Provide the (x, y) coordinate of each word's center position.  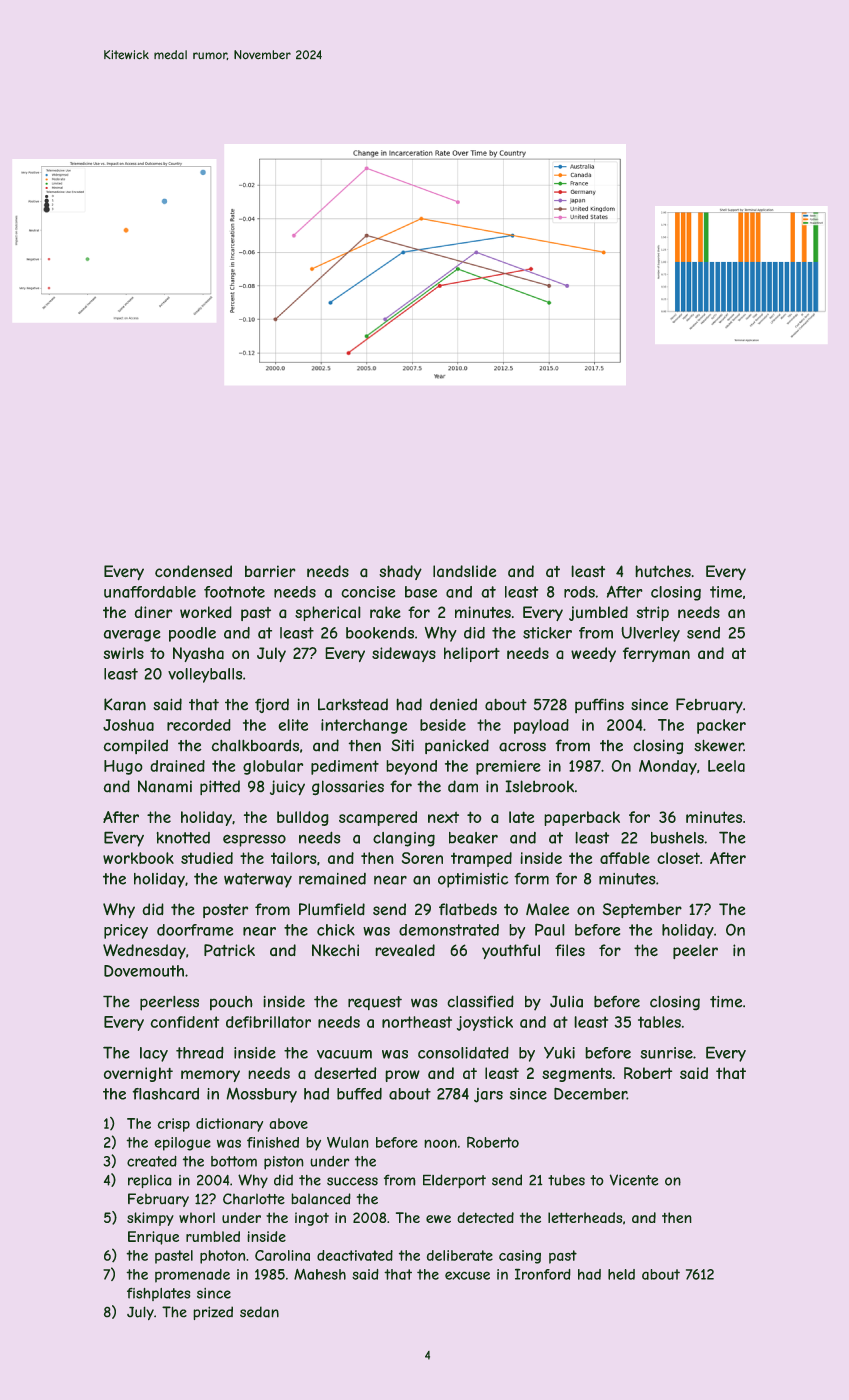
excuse (467, 1275)
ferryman (656, 654)
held (621, 1274)
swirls (123, 653)
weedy (593, 654)
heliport (472, 654)
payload (541, 726)
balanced (321, 1199)
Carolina (282, 1255)
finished (273, 1142)
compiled (135, 746)
